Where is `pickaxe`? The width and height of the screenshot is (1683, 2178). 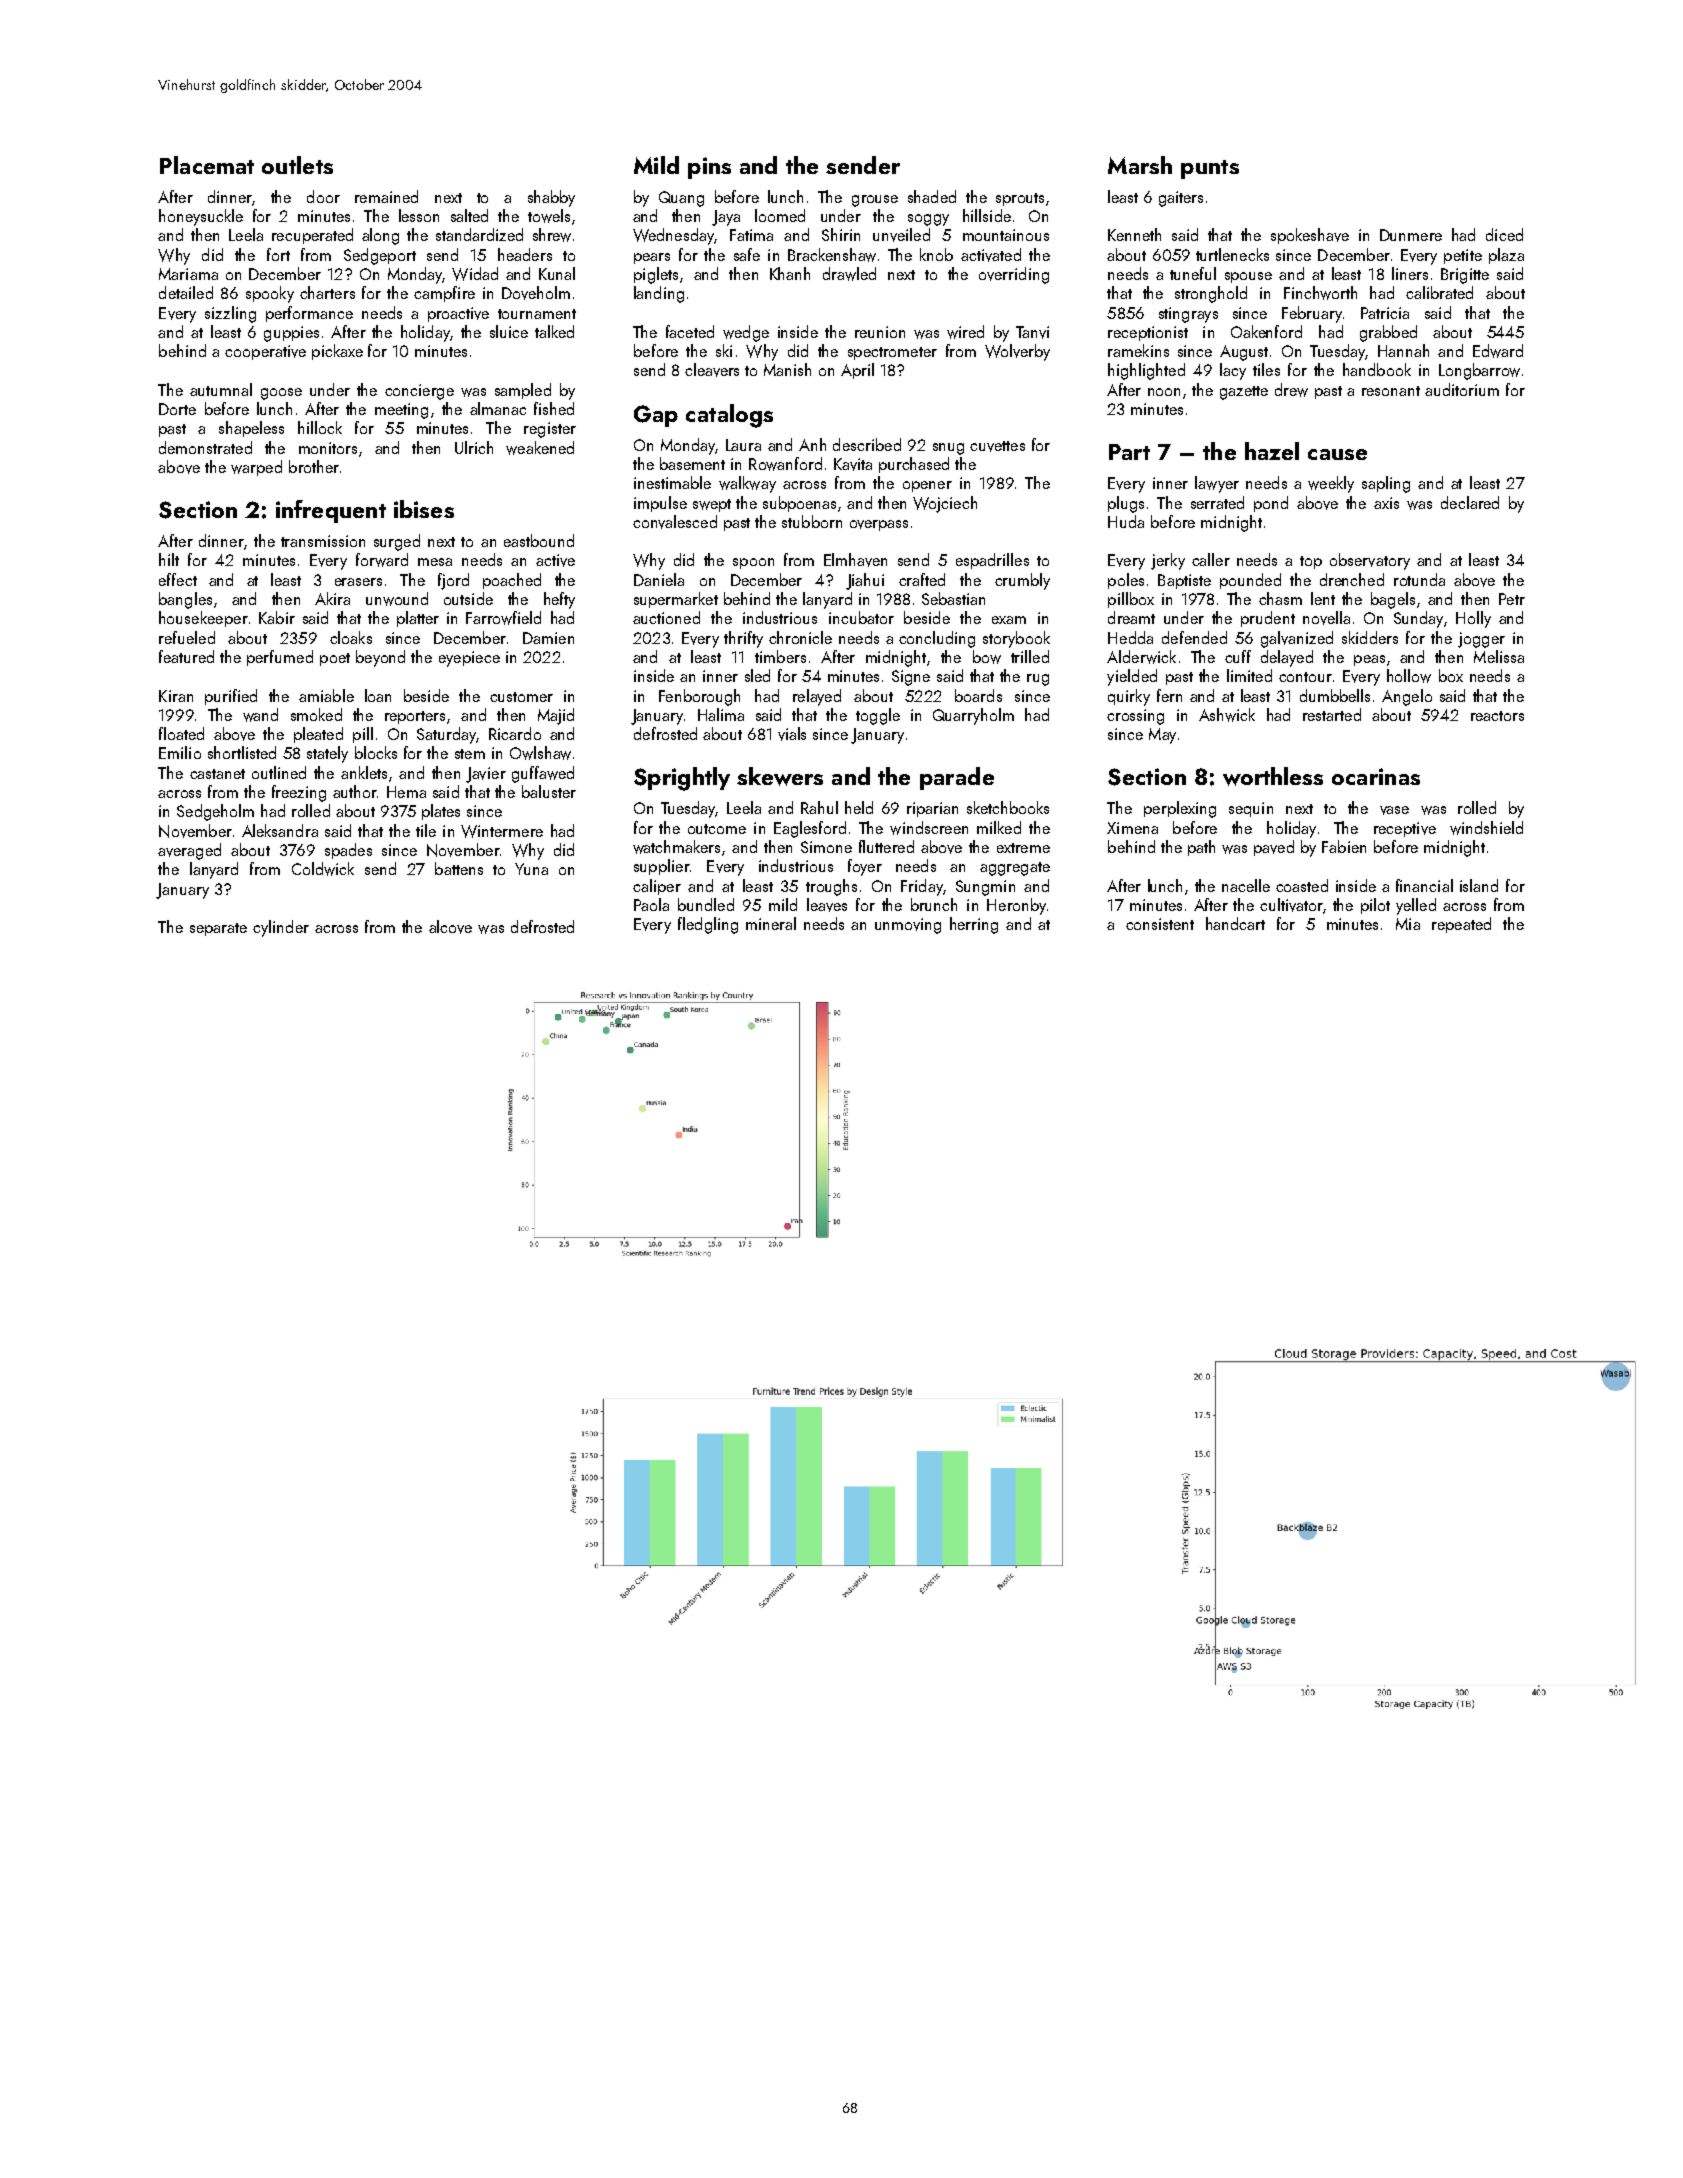
pickaxe is located at coordinates (337, 352).
